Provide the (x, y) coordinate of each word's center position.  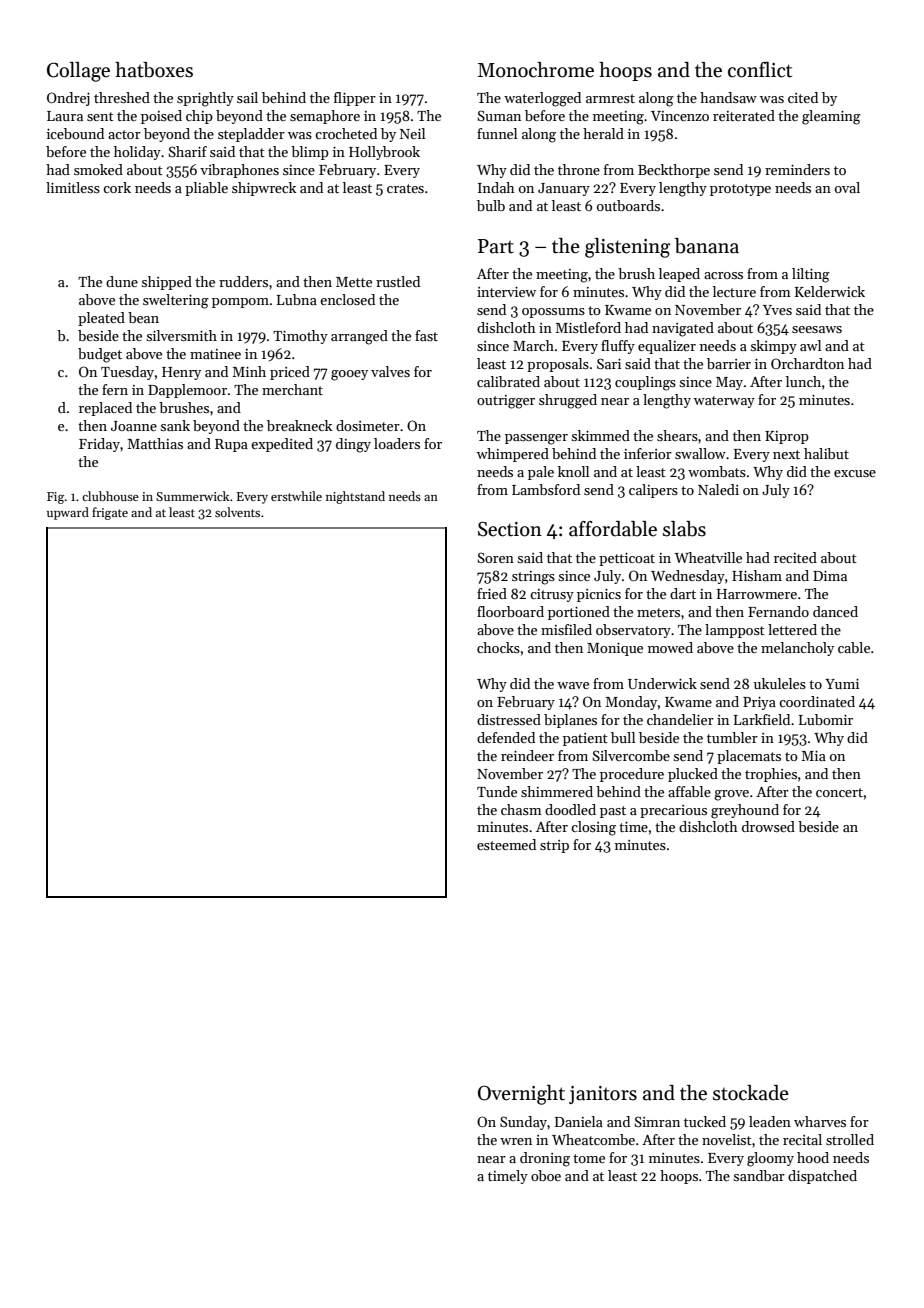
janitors (603, 1095)
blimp (310, 153)
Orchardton (807, 363)
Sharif (187, 151)
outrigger (506, 402)
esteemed (506, 844)
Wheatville (708, 557)
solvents (237, 512)
